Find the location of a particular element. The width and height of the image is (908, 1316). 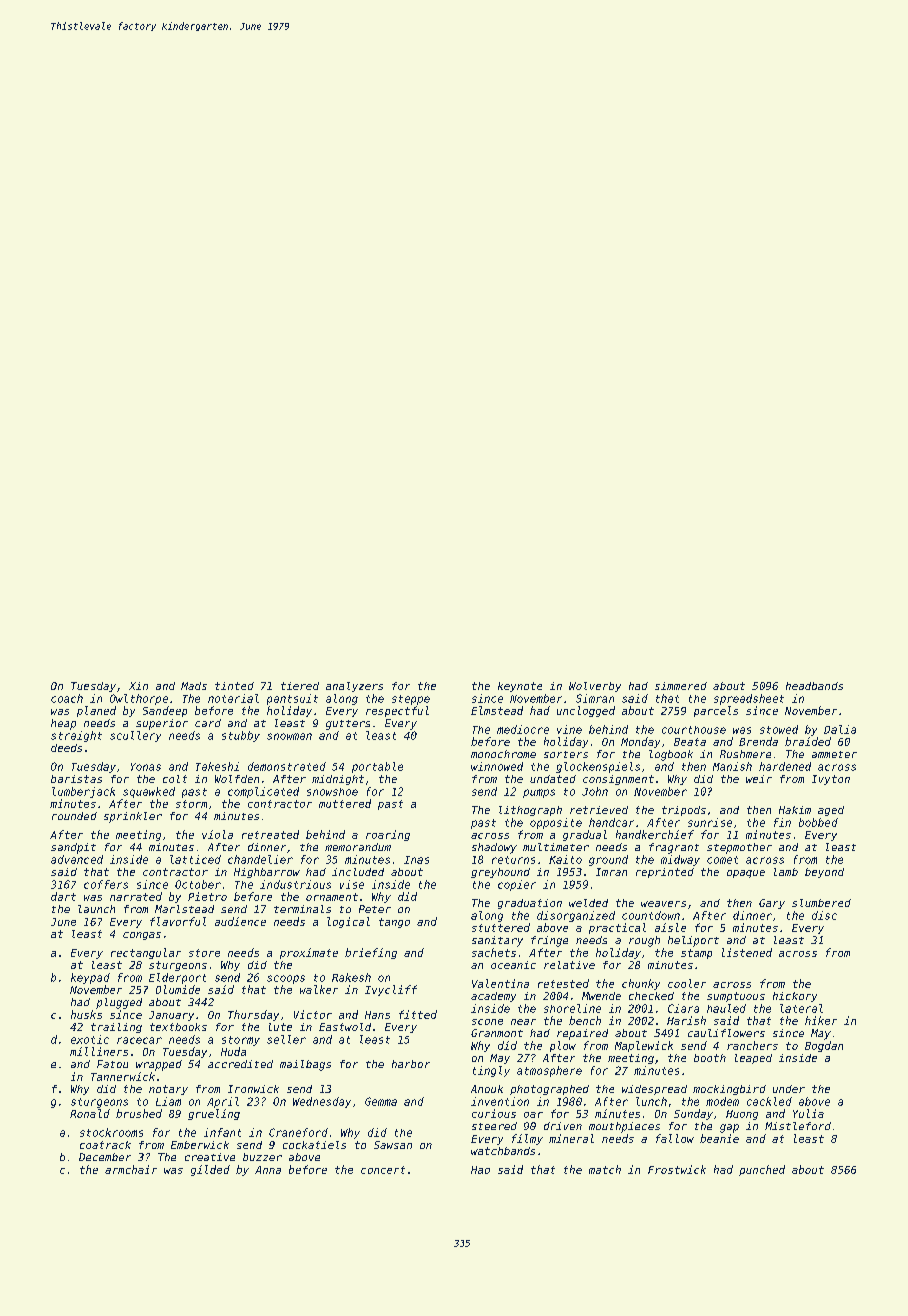

keynote is located at coordinates (520, 687).
